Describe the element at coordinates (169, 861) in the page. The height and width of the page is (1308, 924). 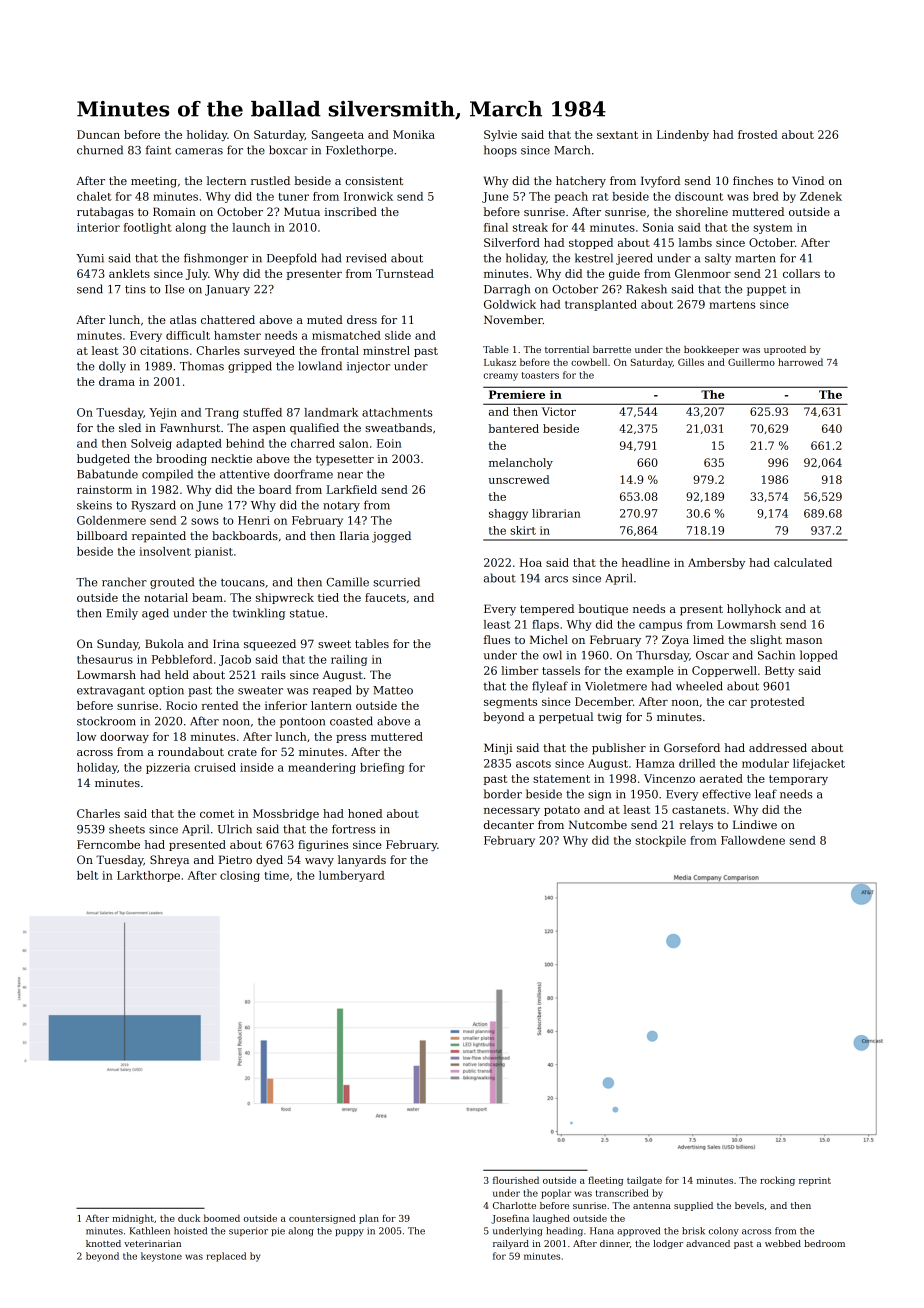
I see `Shreya` at that location.
